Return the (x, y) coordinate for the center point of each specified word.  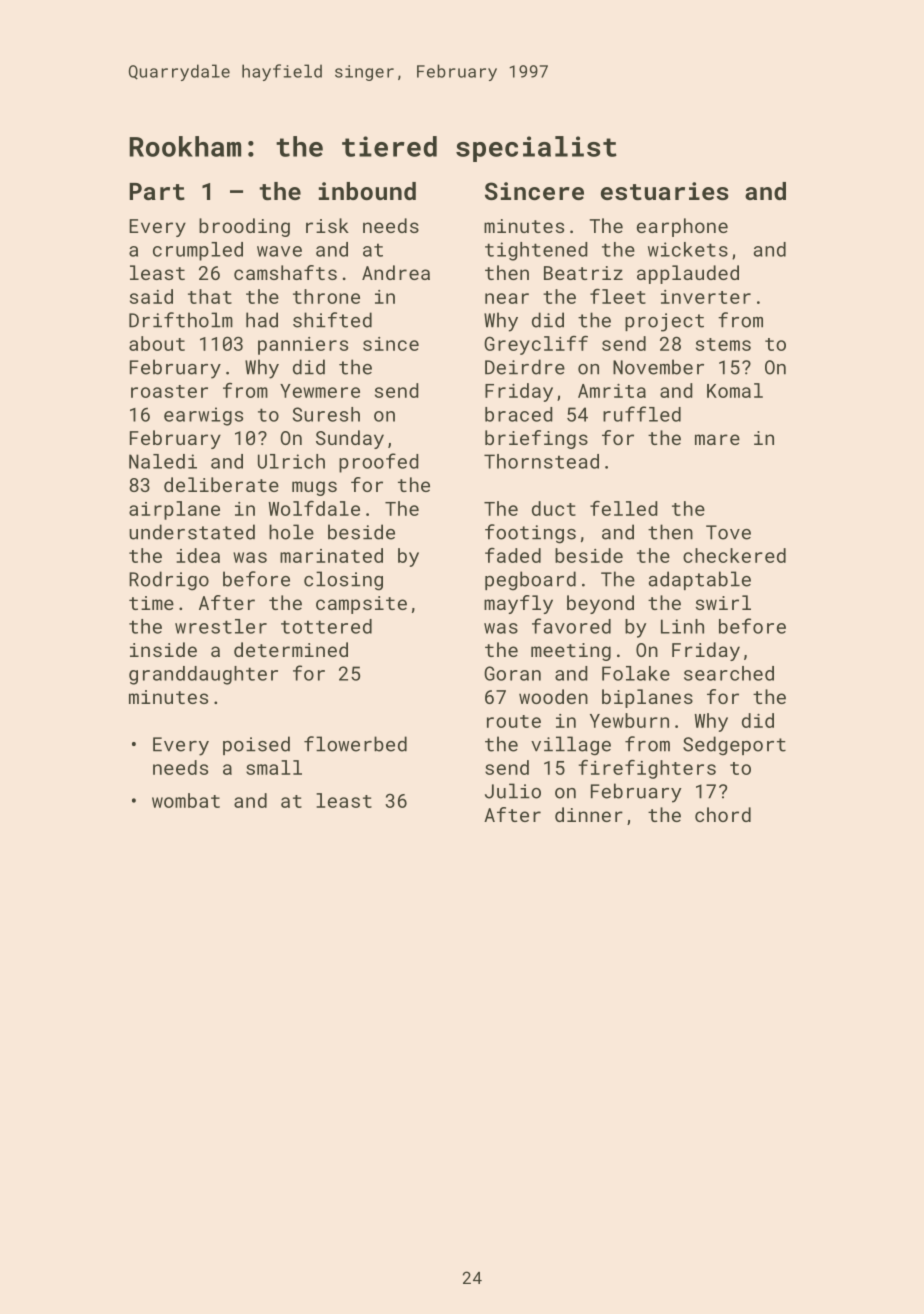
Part (157, 191)
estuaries (665, 191)
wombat (186, 800)
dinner (589, 814)
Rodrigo (169, 581)
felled (623, 508)
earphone (682, 227)
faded (513, 555)
